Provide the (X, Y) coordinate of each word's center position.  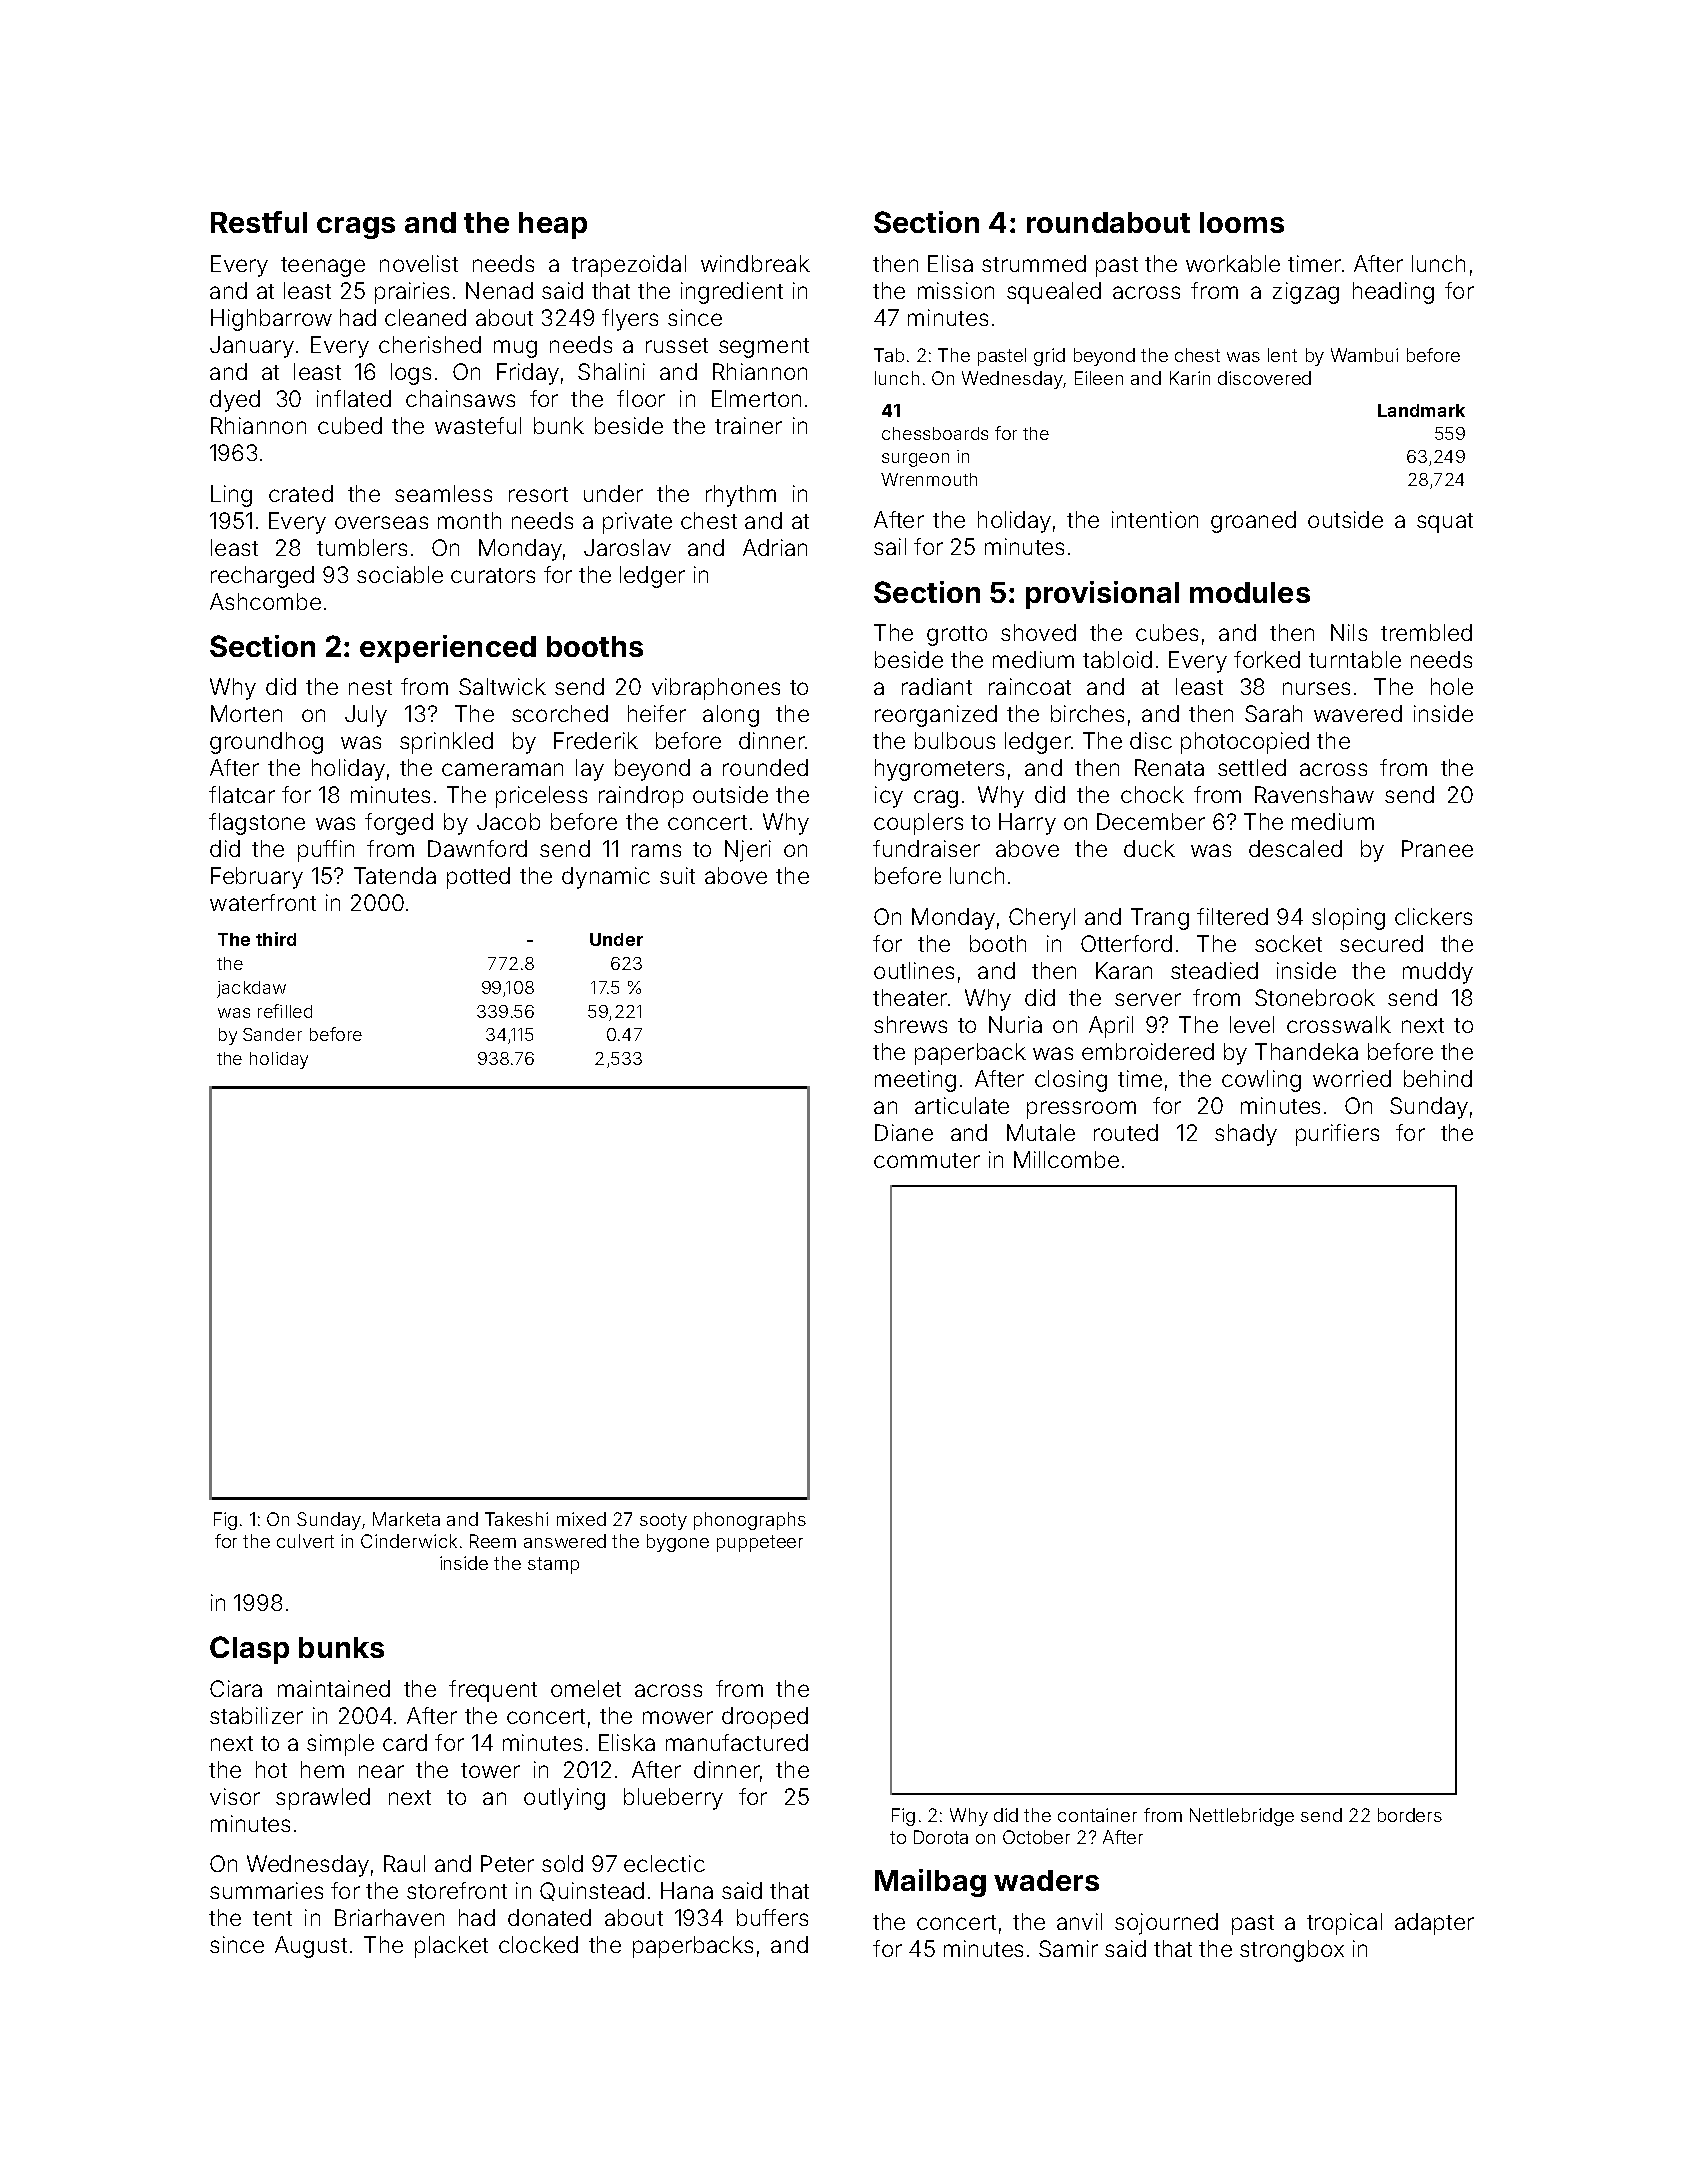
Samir (1068, 1948)
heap (553, 225)
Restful (259, 222)
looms (1242, 222)
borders (1410, 1815)
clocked (538, 1944)
